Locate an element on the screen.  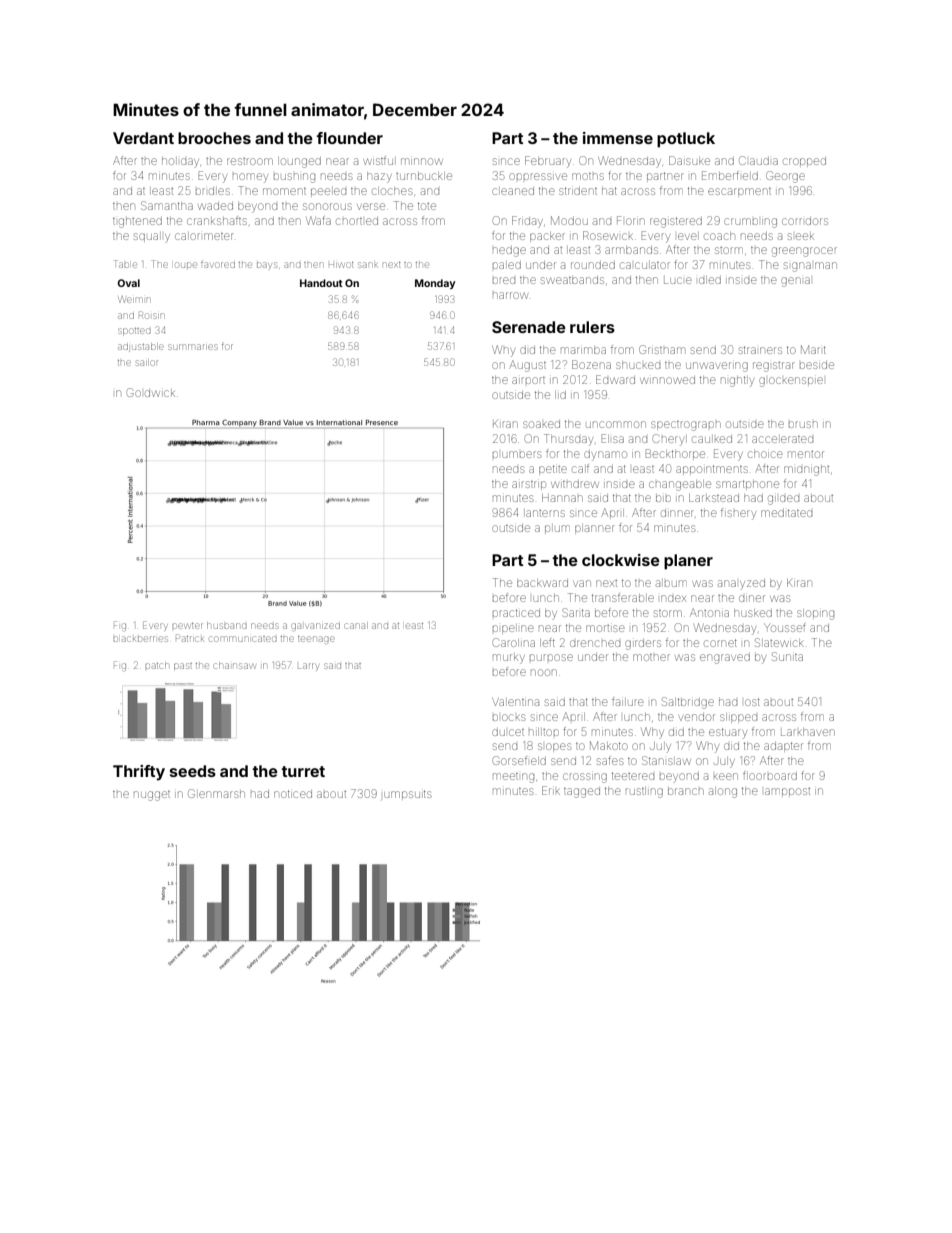
brooches is located at coordinates (214, 138).
